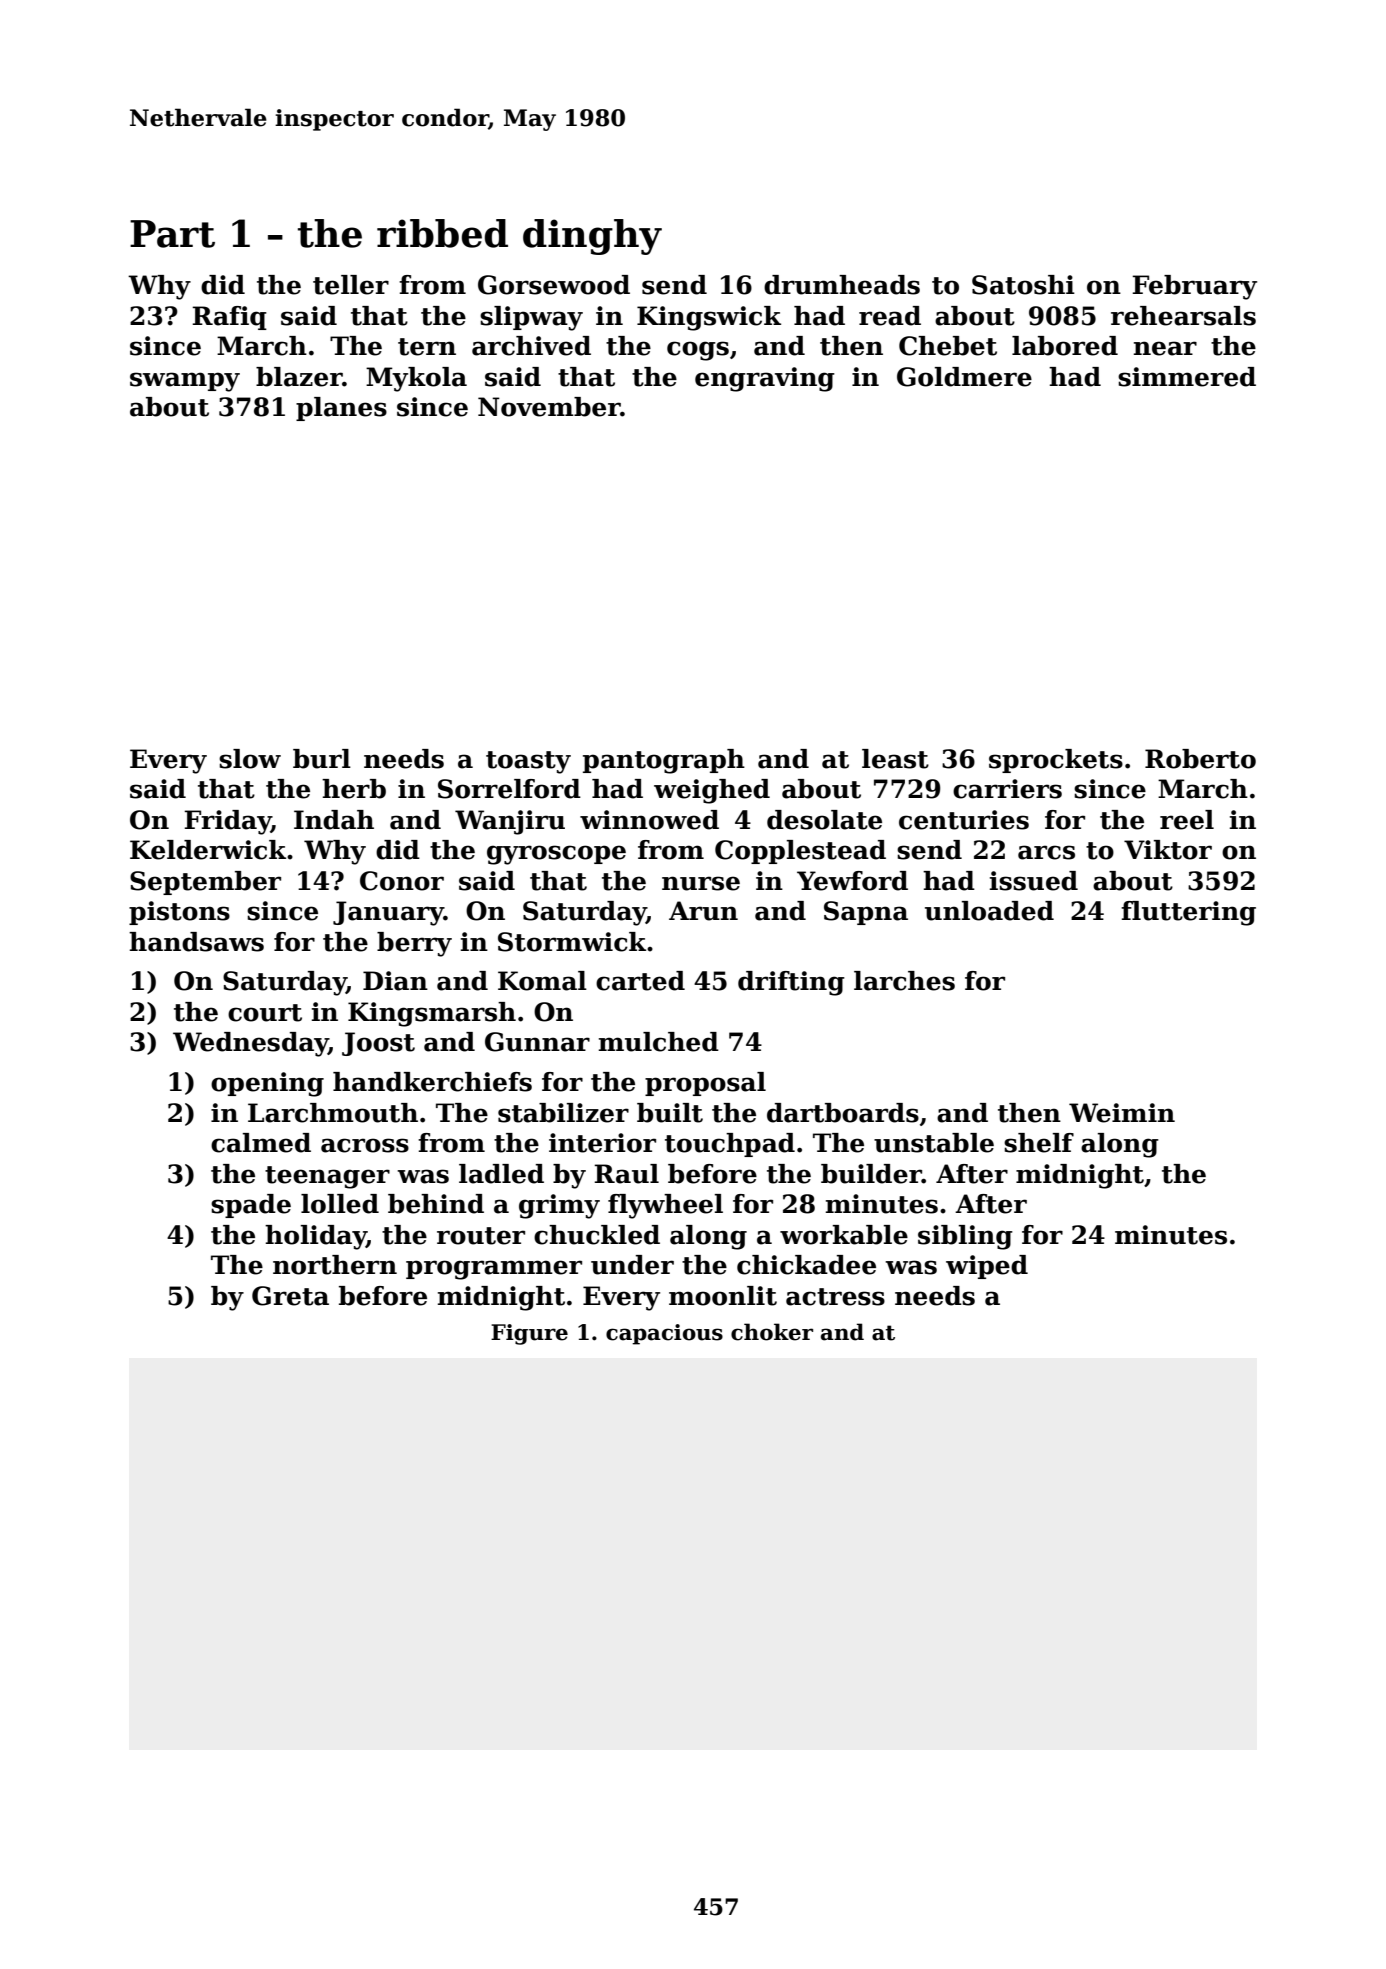  Describe the element at coordinates (172, 234) in the screenshot. I see `Part` at that location.
